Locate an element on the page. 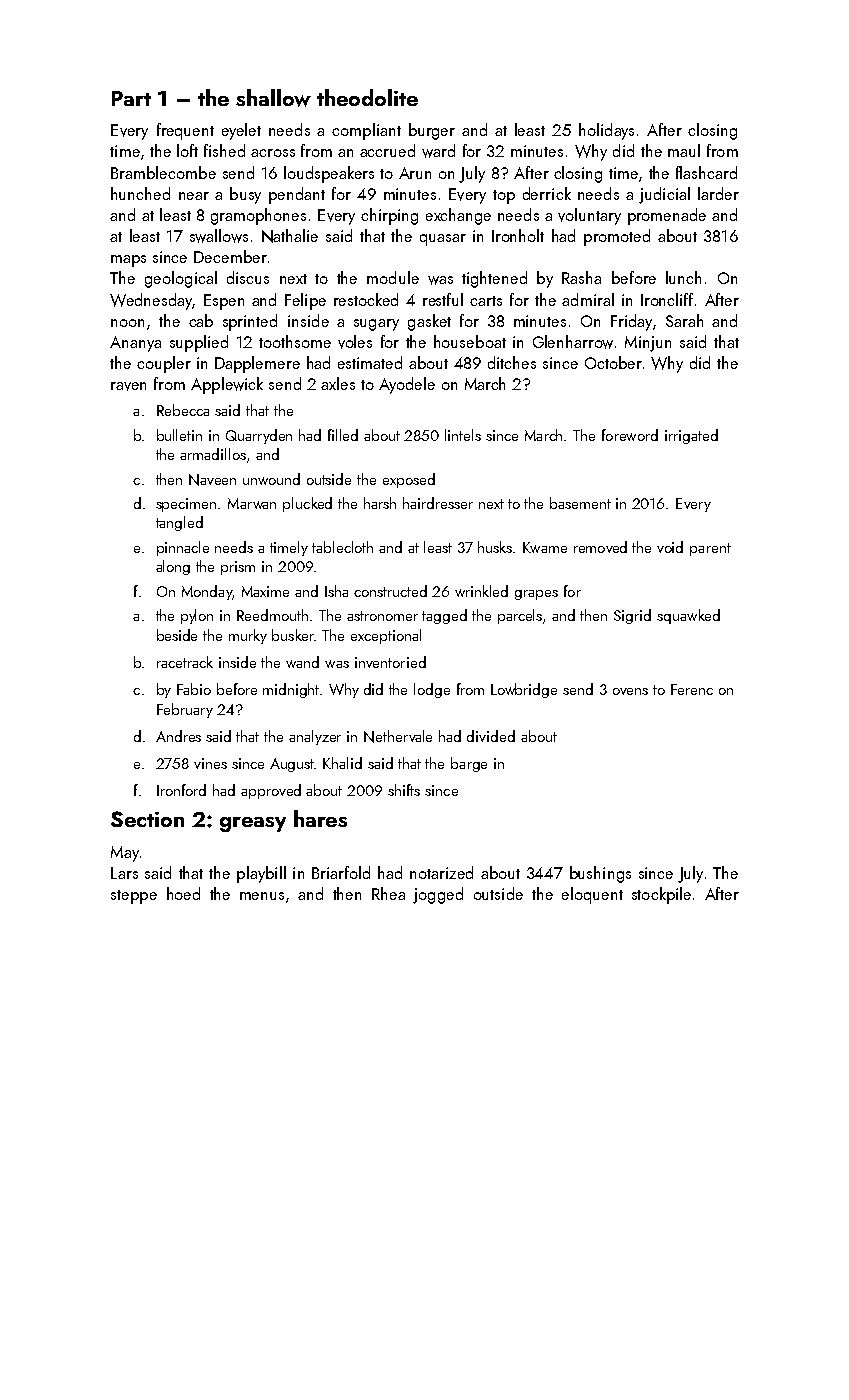 This image has width=849, height=1400. Sarah is located at coordinates (684, 320).
